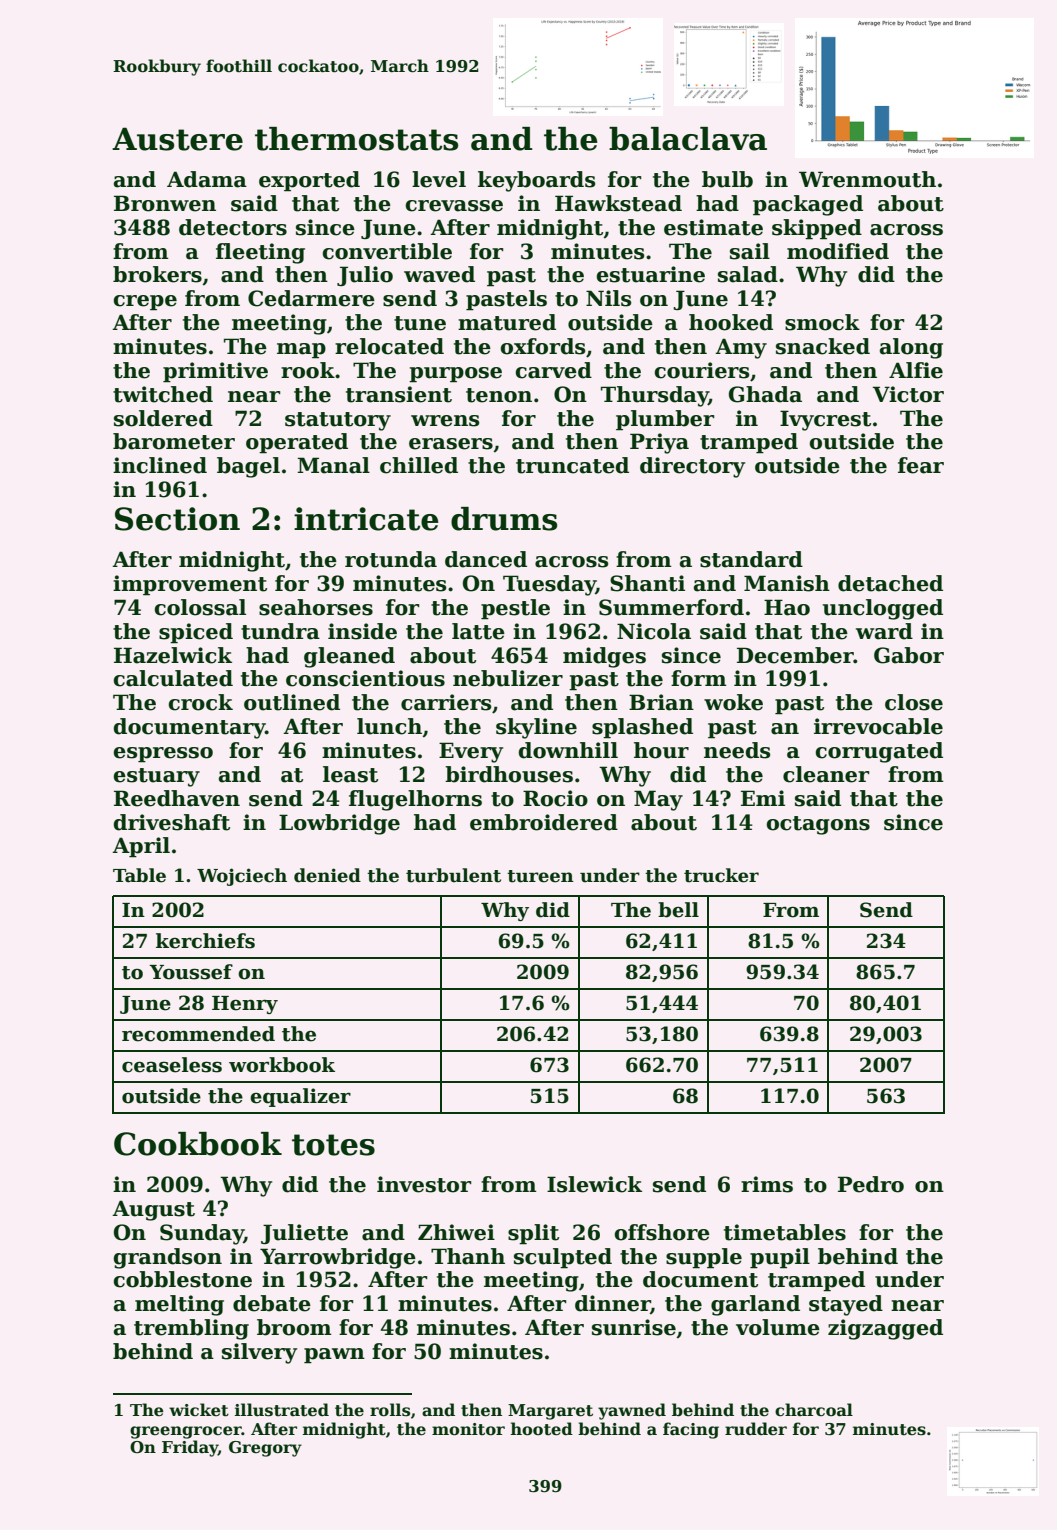  What do you see at coordinates (572, 465) in the screenshot?
I see `truncated` at bounding box center [572, 465].
